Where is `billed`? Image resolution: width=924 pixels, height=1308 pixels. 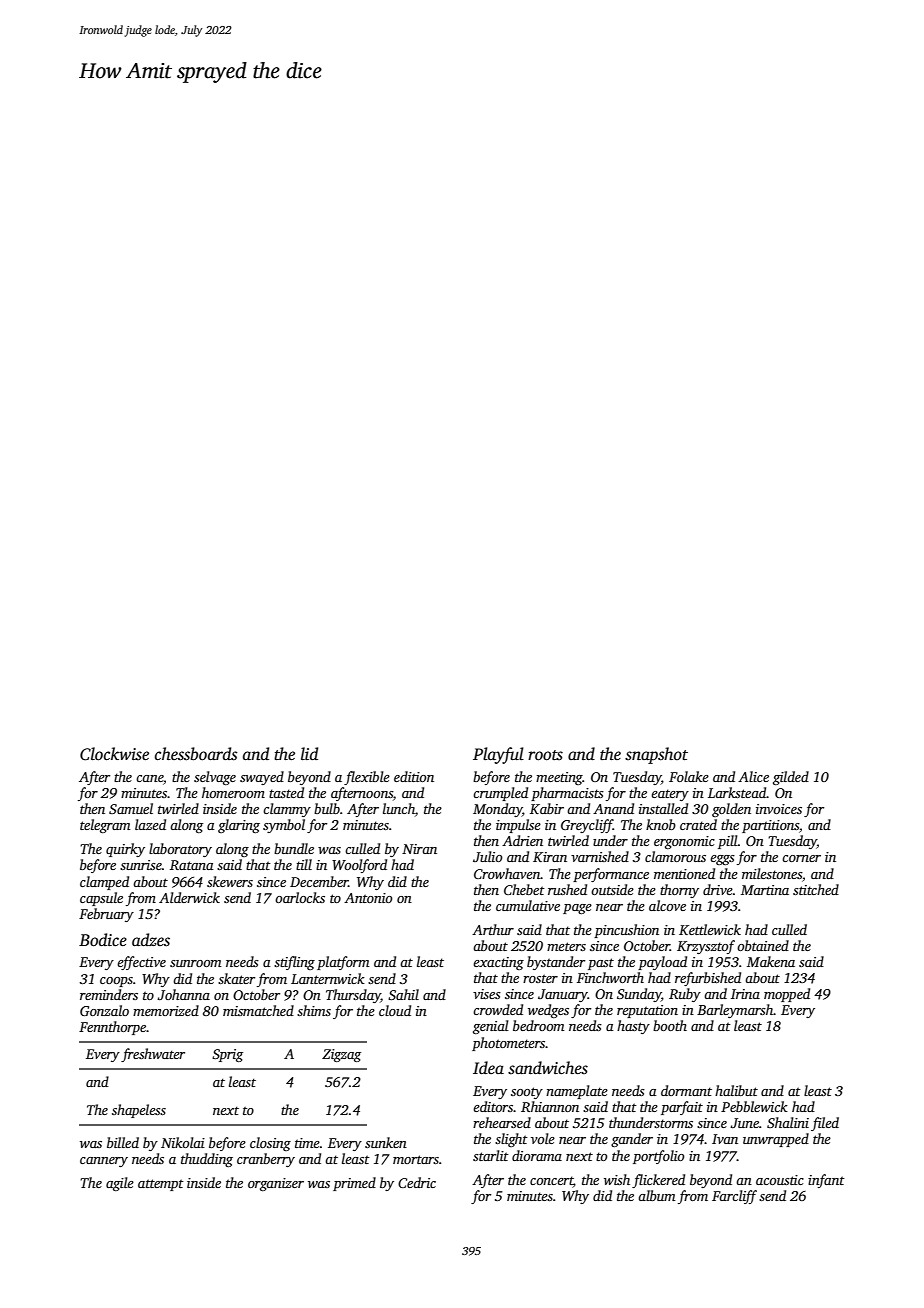
billed is located at coordinates (123, 1142).
